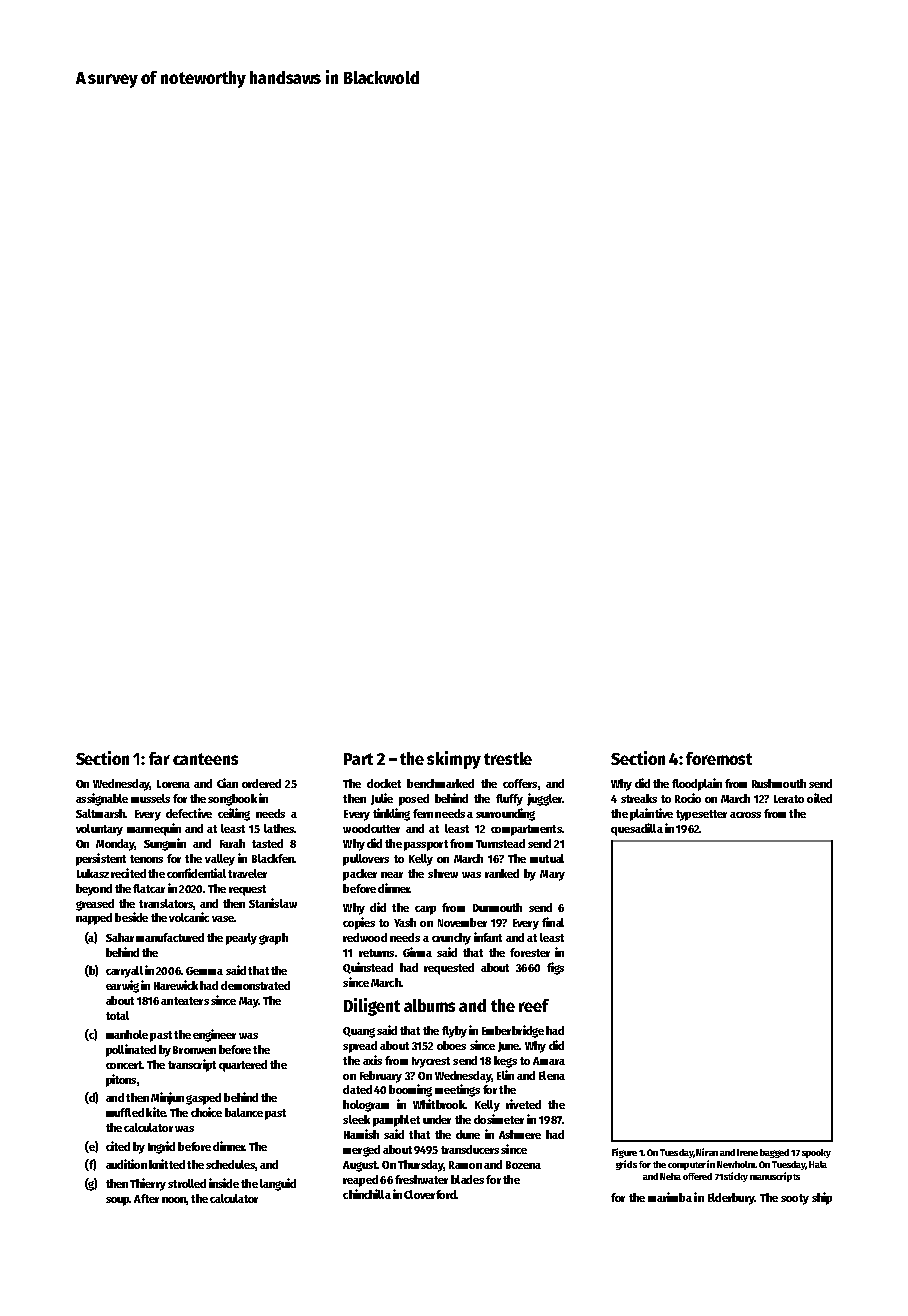  I want to click on noon, so click(174, 1200).
